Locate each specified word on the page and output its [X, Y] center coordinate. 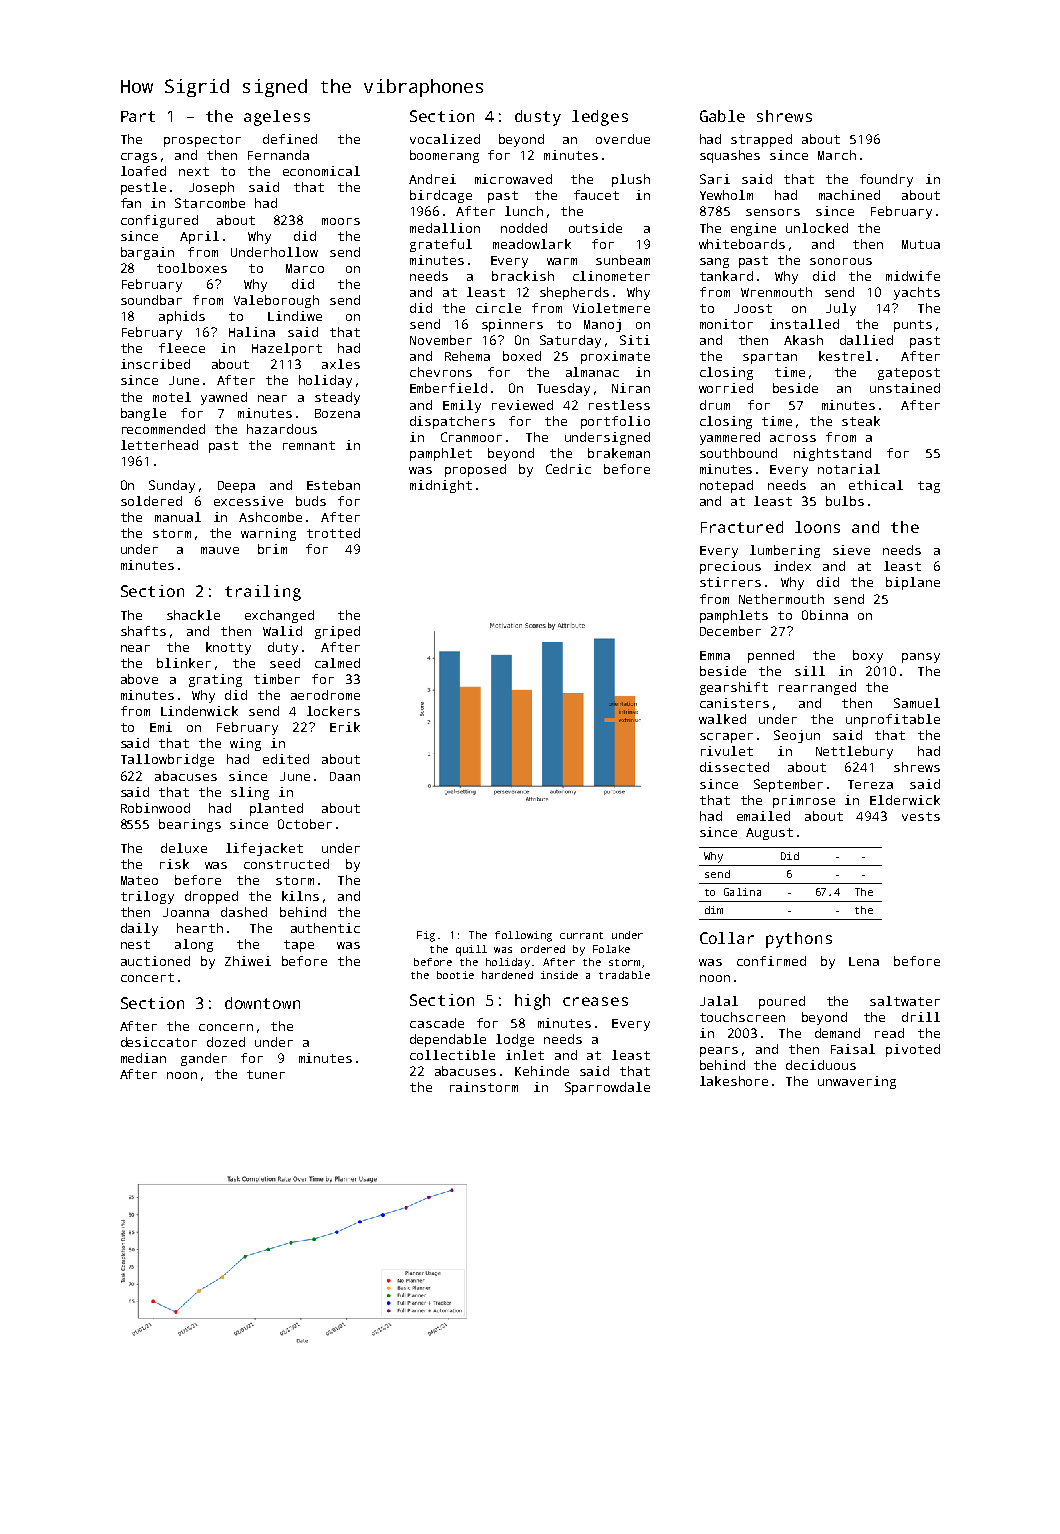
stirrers [730, 582]
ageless [277, 118]
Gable [722, 116]
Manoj [602, 325]
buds [311, 501]
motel [172, 397]
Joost [753, 308]
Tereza [870, 784]
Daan [345, 776]
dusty [538, 118]
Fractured [742, 527]
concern [226, 1027]
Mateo [139, 880]
